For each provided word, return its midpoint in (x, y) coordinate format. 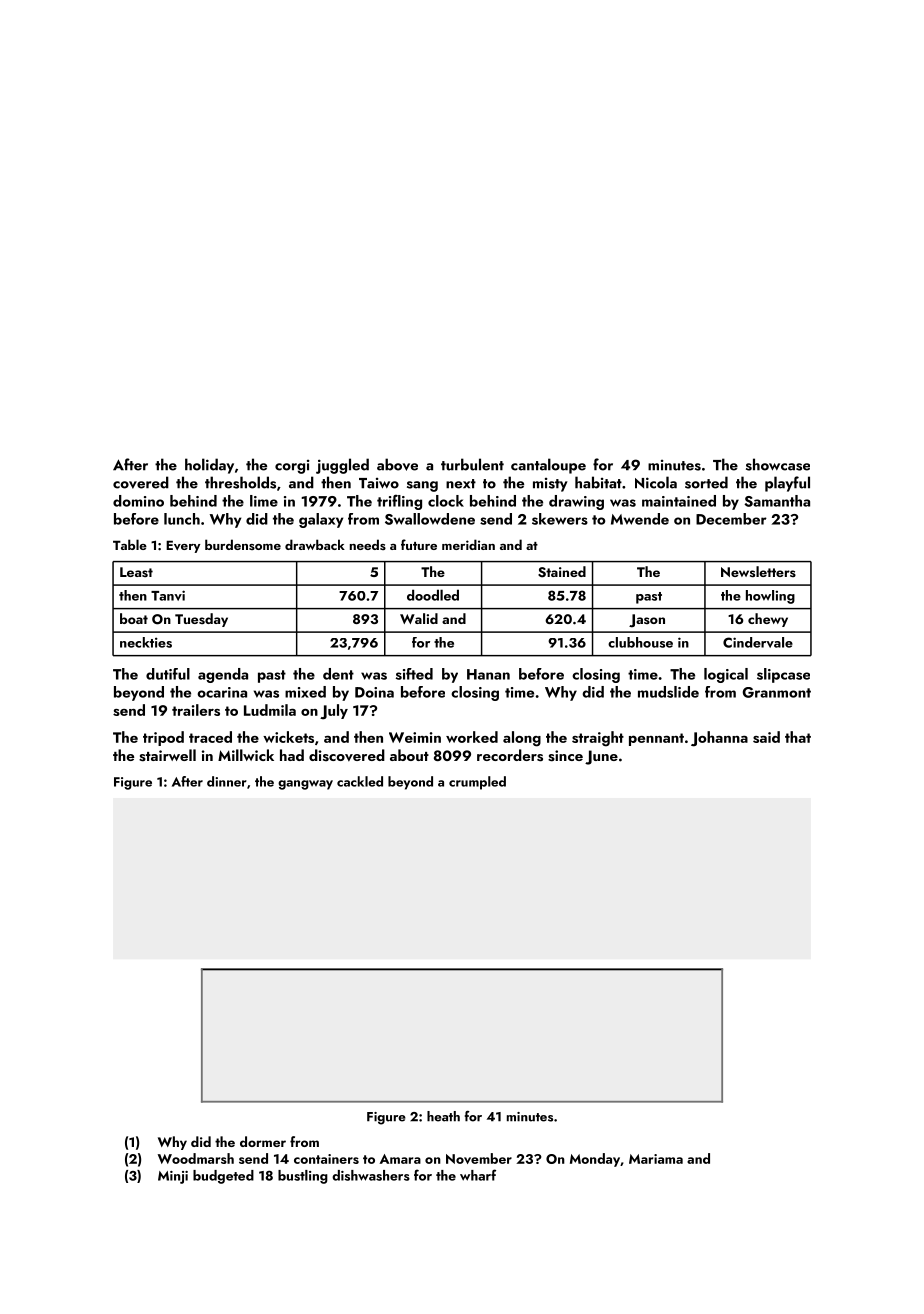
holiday (209, 466)
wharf (478, 1175)
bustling (303, 1177)
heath (443, 1116)
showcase (778, 464)
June (601, 757)
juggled (342, 466)
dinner (227, 781)
